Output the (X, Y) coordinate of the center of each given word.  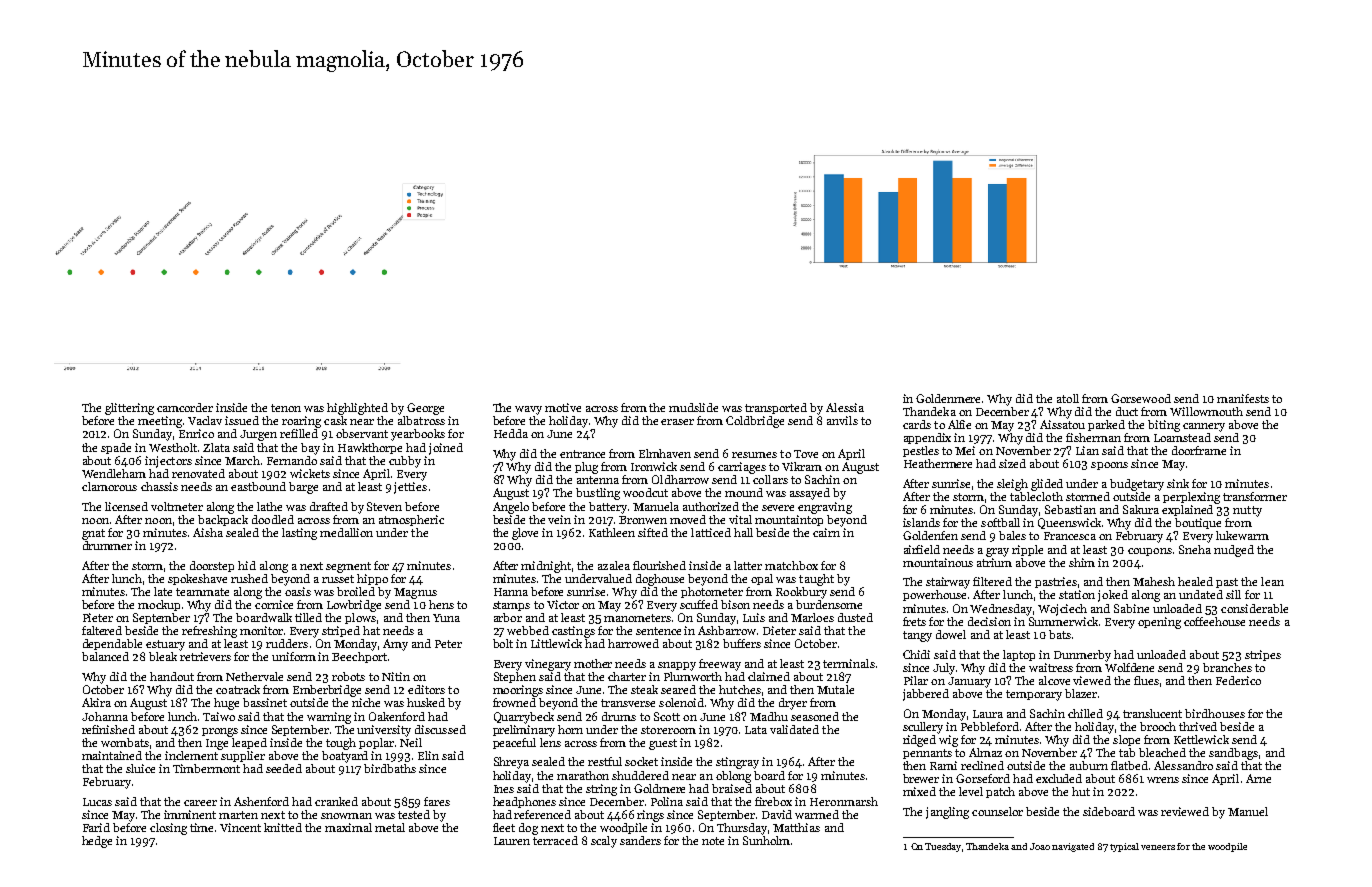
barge (303, 488)
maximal (348, 827)
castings (573, 632)
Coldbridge (755, 422)
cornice (274, 604)
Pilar (916, 680)
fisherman (1093, 437)
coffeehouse (1214, 621)
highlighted (357, 409)
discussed (440, 729)
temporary (1034, 695)
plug (586, 468)
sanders (640, 840)
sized (1012, 463)
